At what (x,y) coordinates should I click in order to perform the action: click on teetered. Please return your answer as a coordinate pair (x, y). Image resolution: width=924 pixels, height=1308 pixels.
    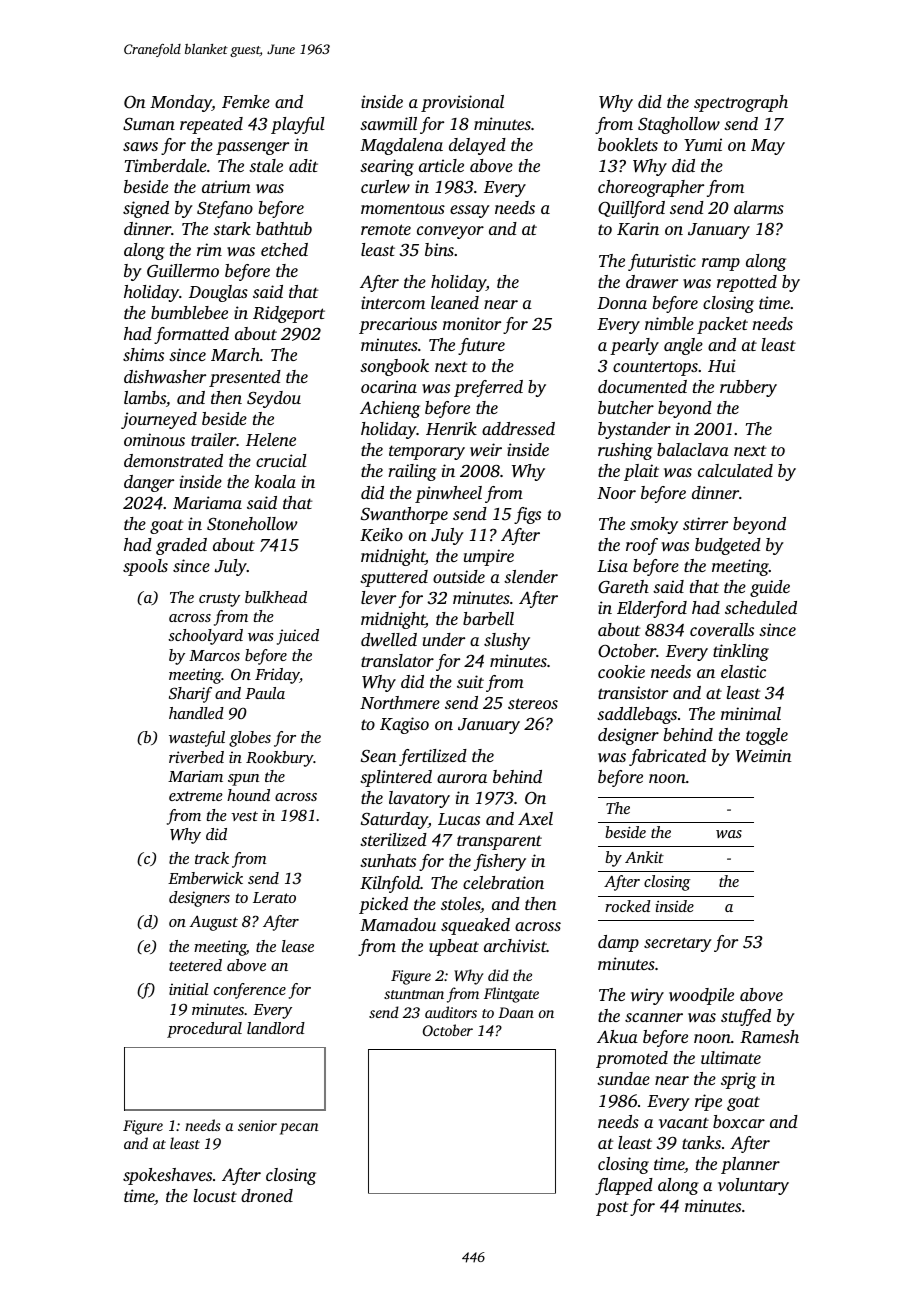
    Looking at the image, I should click on (195, 965).
